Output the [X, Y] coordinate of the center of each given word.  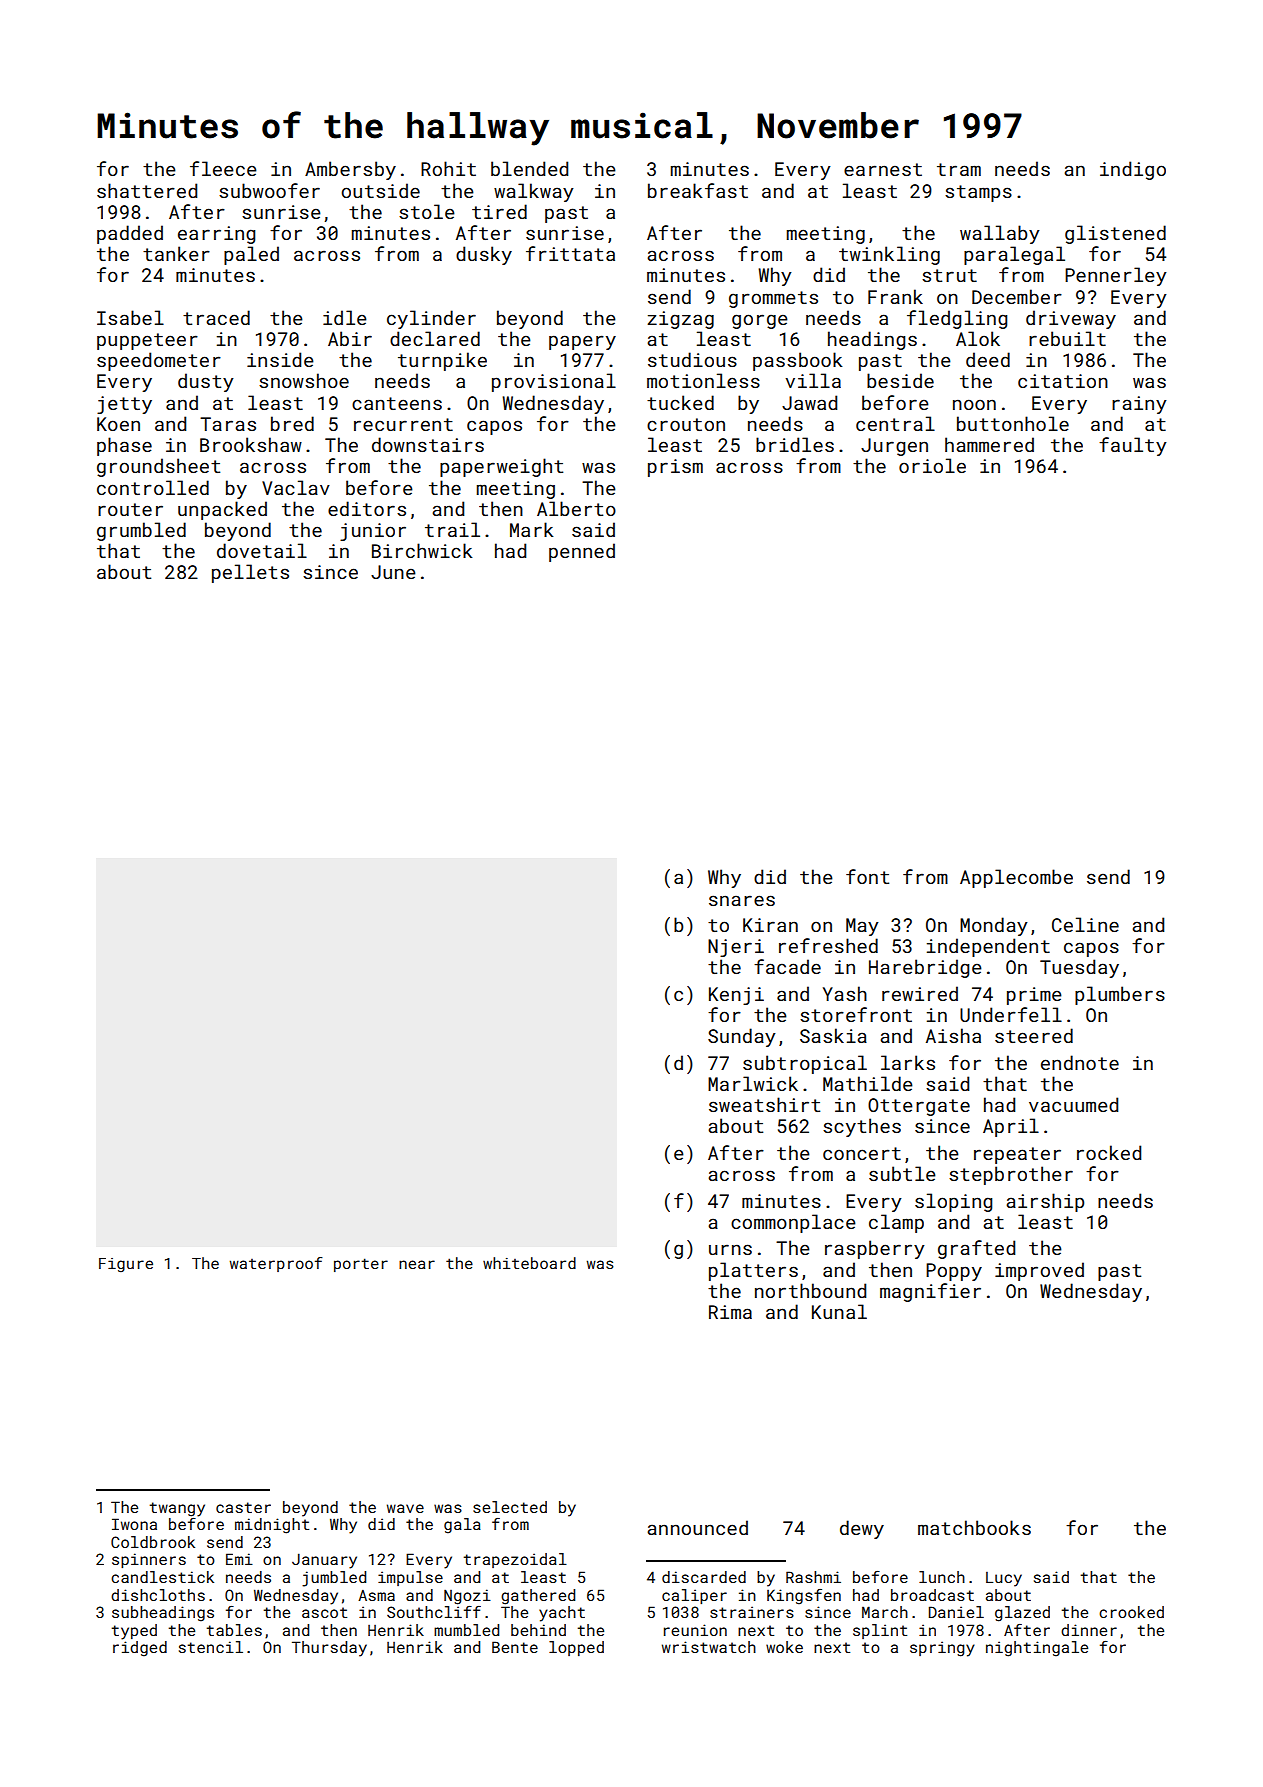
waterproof [276, 1264]
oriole [932, 465]
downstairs [428, 444]
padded [130, 234]
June [393, 572]
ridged [140, 1649]
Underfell [1011, 1014]
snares [742, 900]
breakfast [698, 190]
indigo [1133, 170]
